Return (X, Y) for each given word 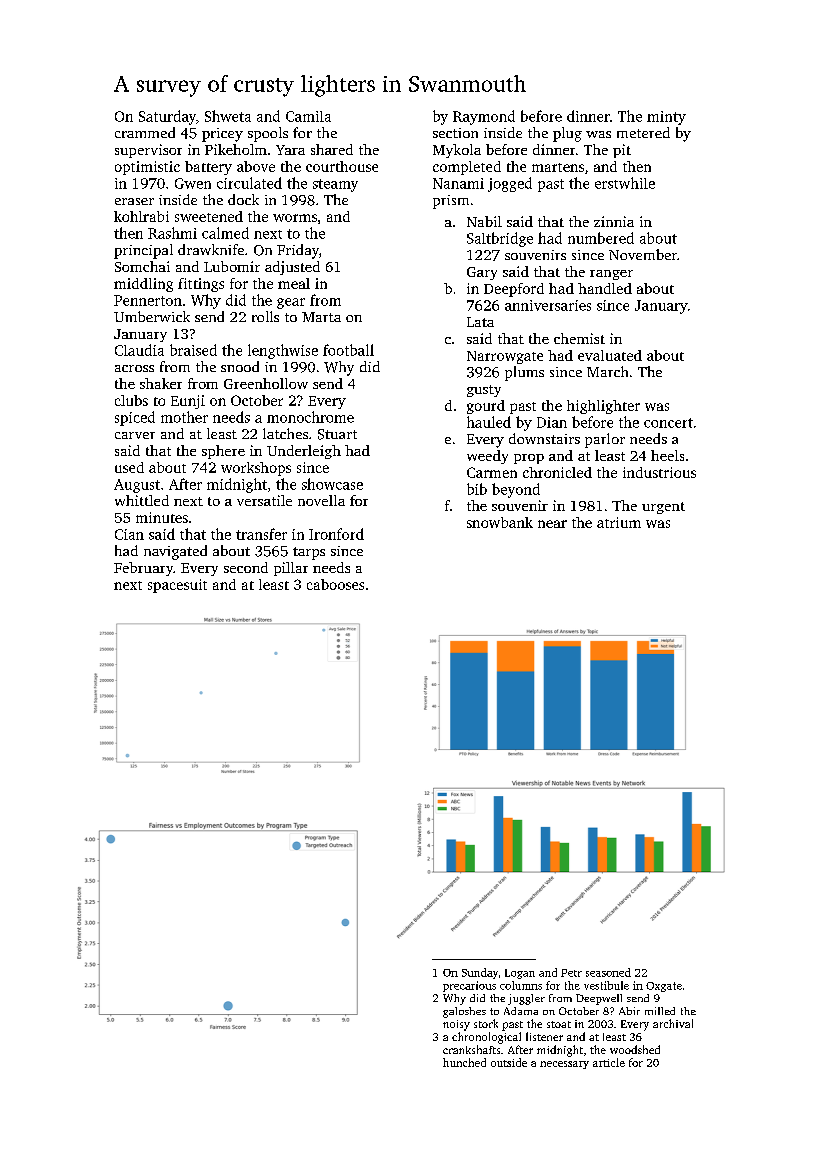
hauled (489, 422)
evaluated (610, 355)
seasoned (608, 972)
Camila (308, 116)
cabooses (335, 584)
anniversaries (548, 305)
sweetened (209, 216)
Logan (520, 974)
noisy (456, 1025)
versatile (264, 500)
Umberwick (152, 316)
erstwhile (625, 183)
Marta (321, 317)
